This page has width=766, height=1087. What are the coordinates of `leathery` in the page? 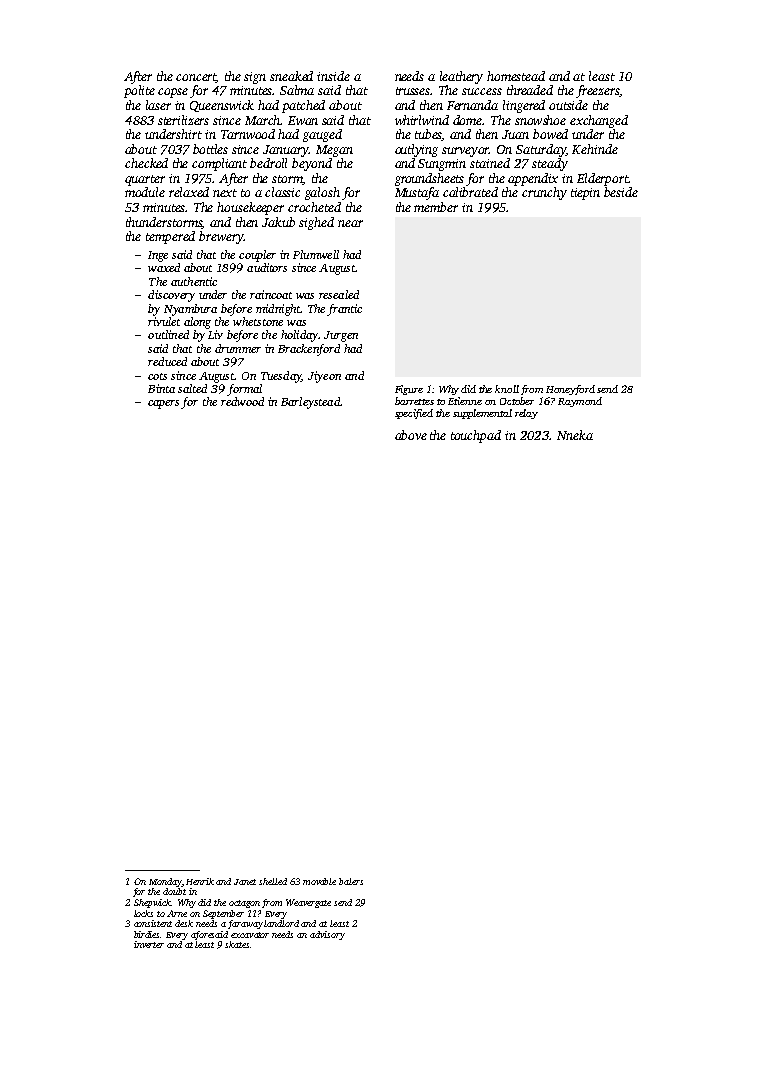 It's located at (461, 77).
